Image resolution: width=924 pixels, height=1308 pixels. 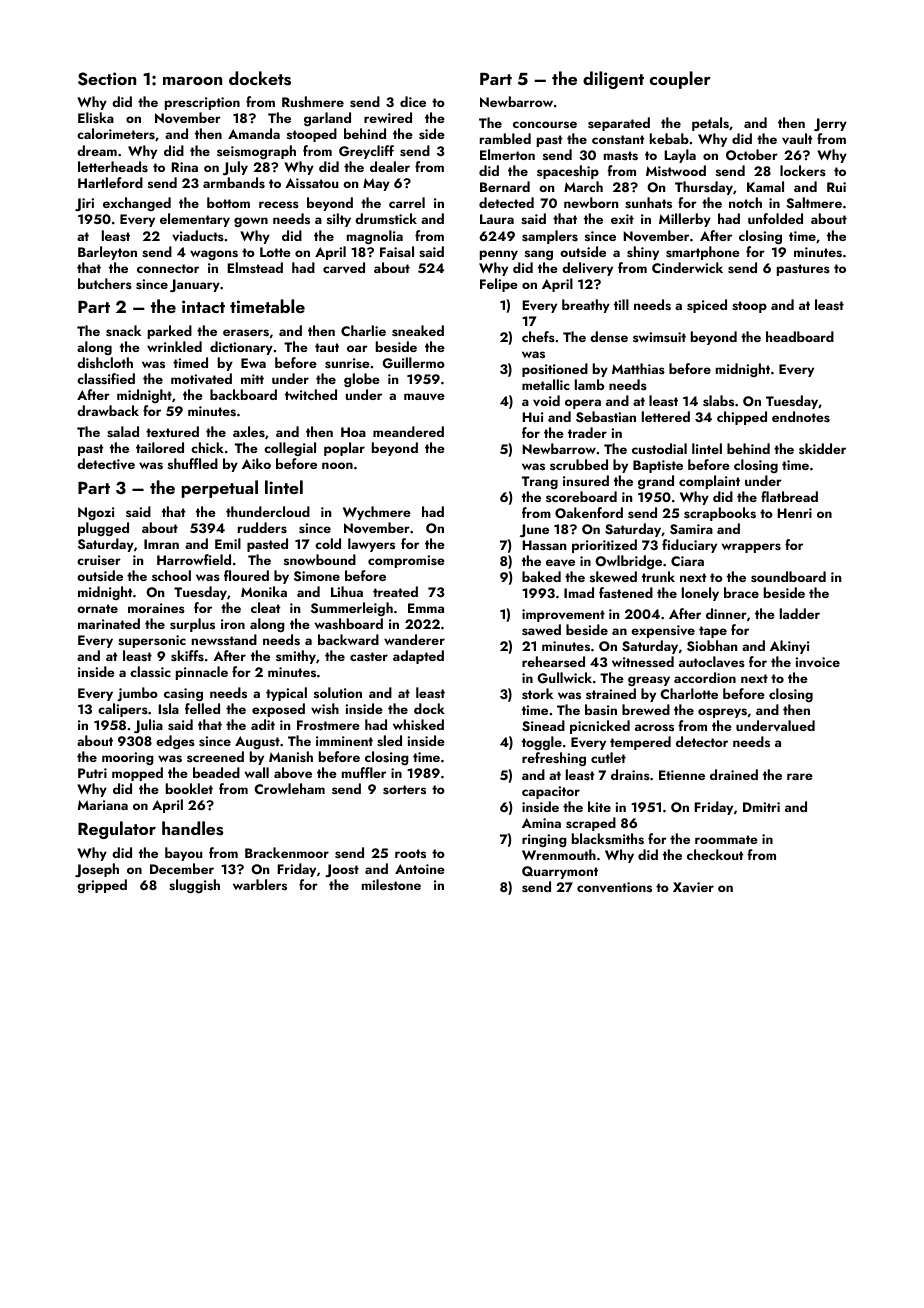 I want to click on coupler, so click(x=680, y=80).
